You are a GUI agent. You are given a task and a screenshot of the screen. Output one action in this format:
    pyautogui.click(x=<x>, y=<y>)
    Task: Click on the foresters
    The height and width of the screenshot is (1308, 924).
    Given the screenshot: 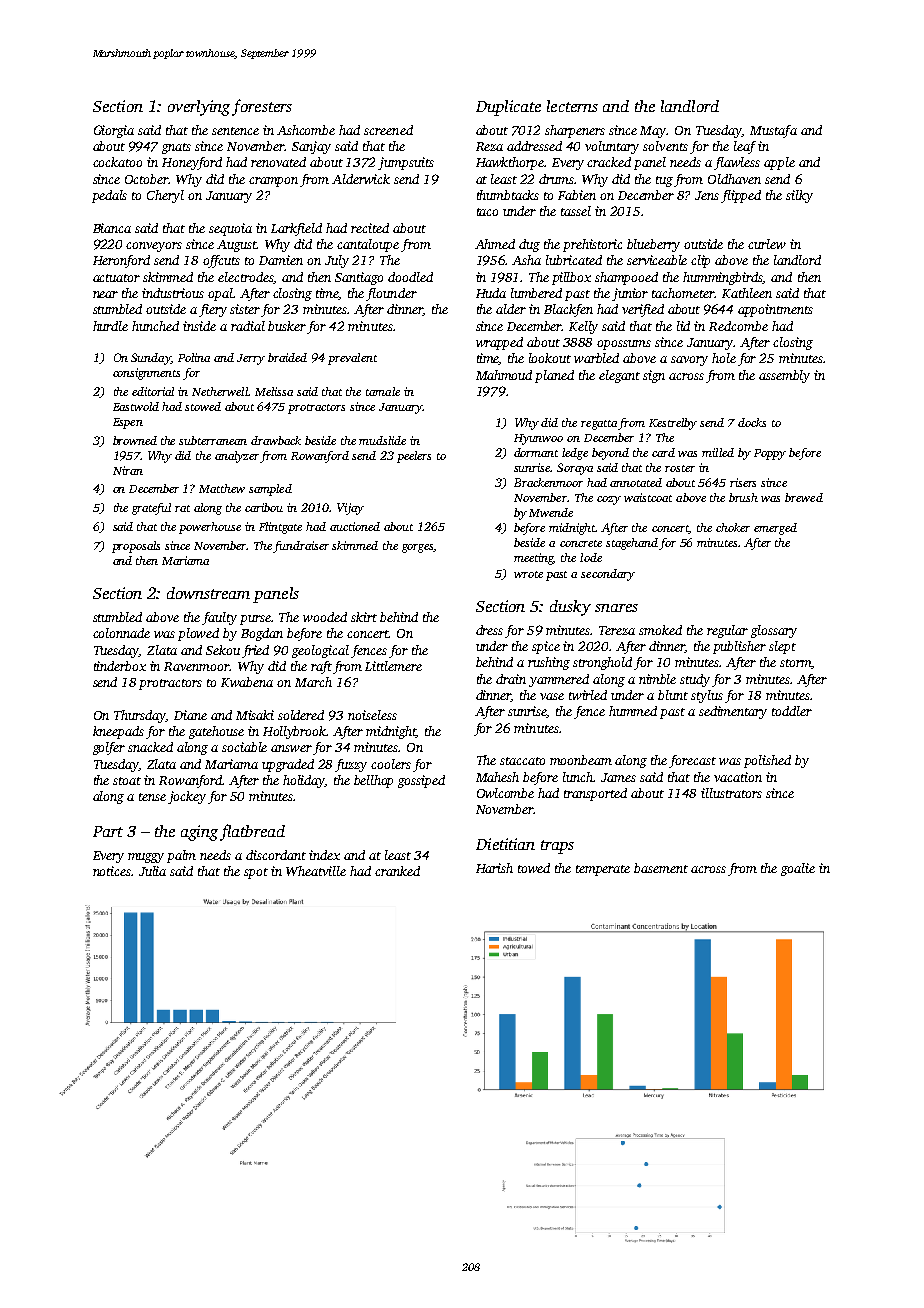 What is the action you would take?
    pyautogui.click(x=262, y=107)
